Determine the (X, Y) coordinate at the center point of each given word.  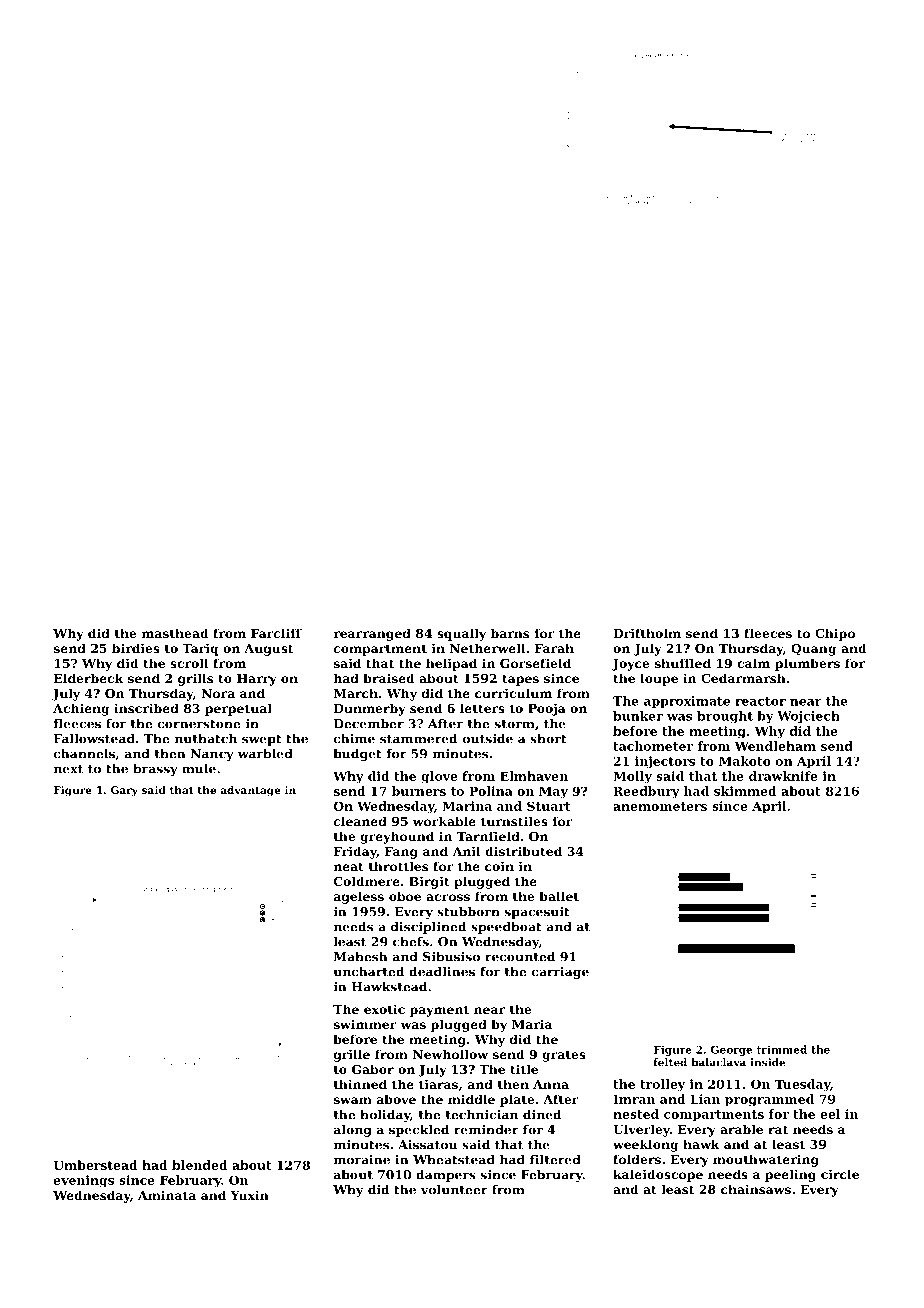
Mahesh (360, 957)
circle (840, 1174)
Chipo (835, 634)
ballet (559, 896)
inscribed (146, 708)
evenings (84, 1181)
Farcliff (276, 633)
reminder (486, 1130)
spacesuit (537, 913)
